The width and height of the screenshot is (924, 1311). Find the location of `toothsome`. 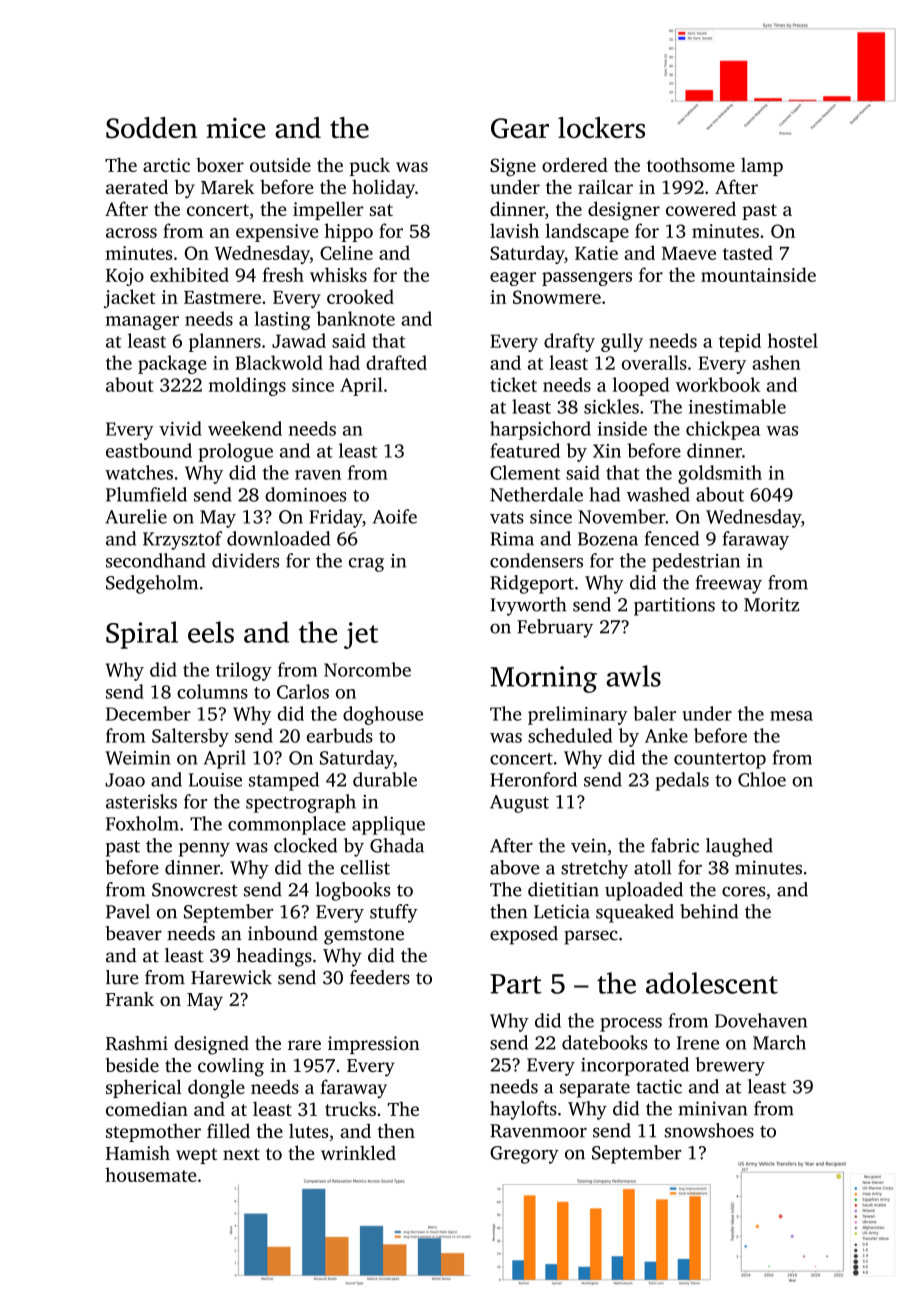

toothsome is located at coordinates (691, 165).
